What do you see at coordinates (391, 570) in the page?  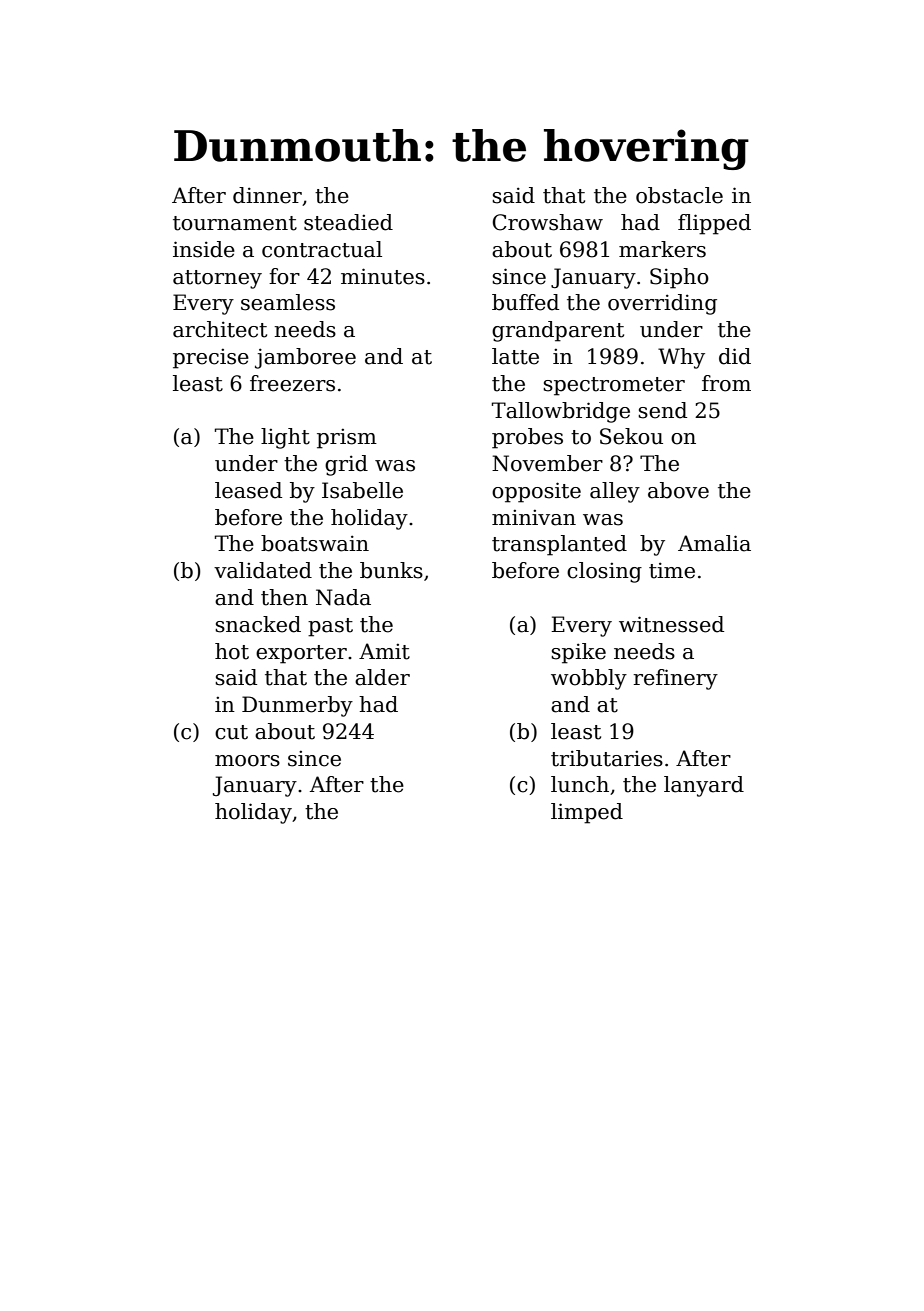 I see `bunks` at bounding box center [391, 570].
